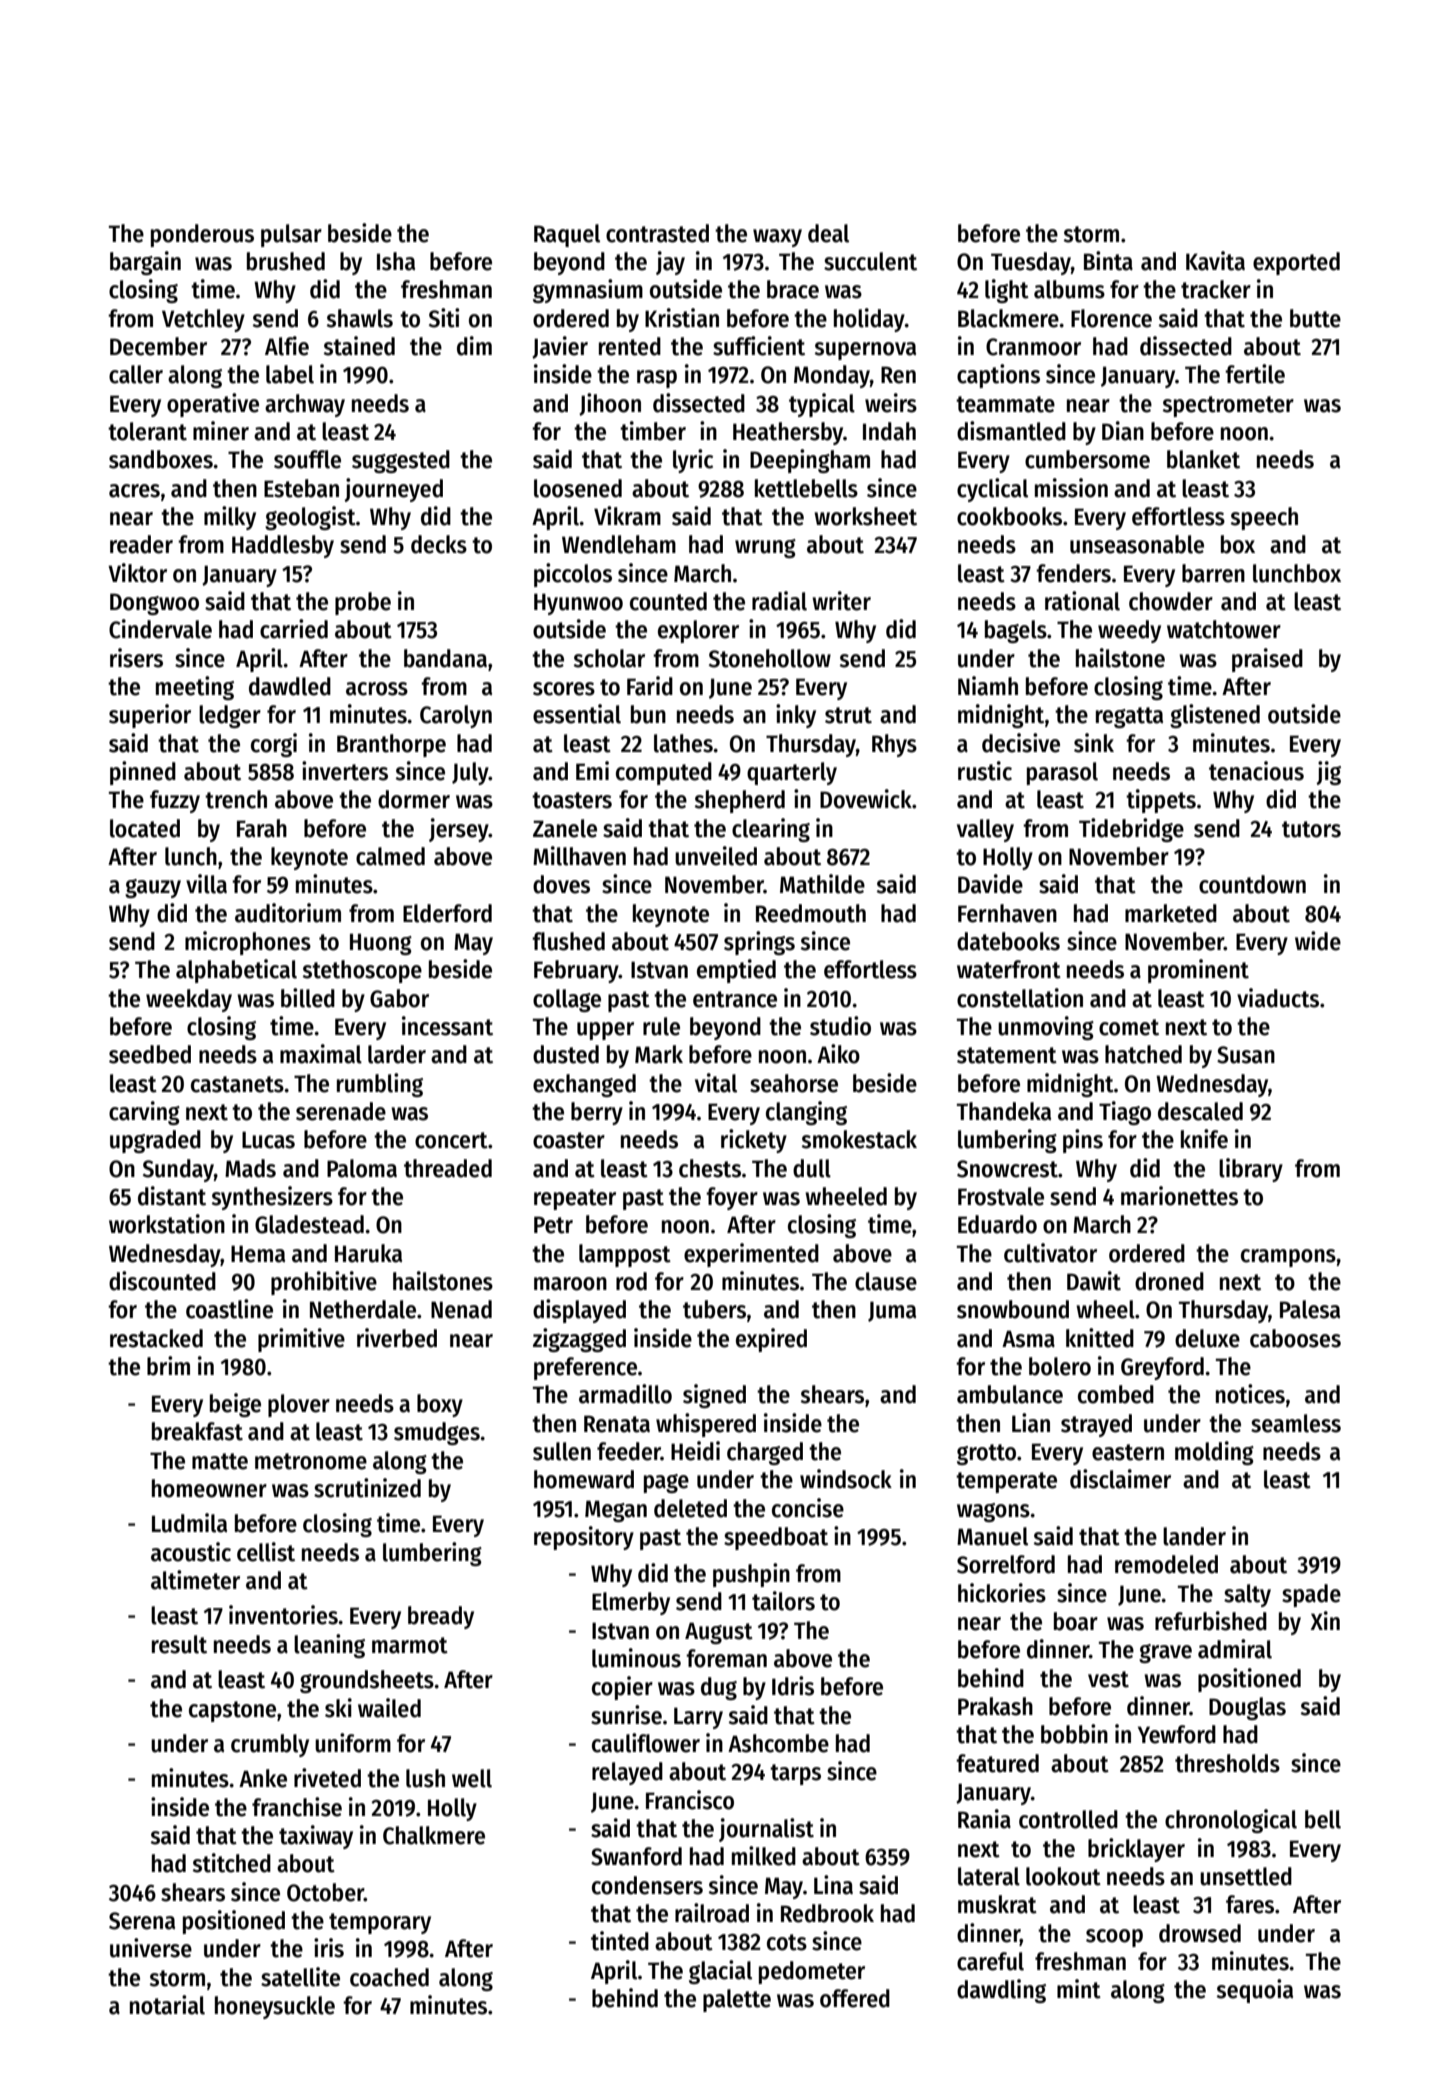 The image size is (1450, 2100). Describe the element at coordinates (565, 828) in the image. I see `Zanele` at that location.
